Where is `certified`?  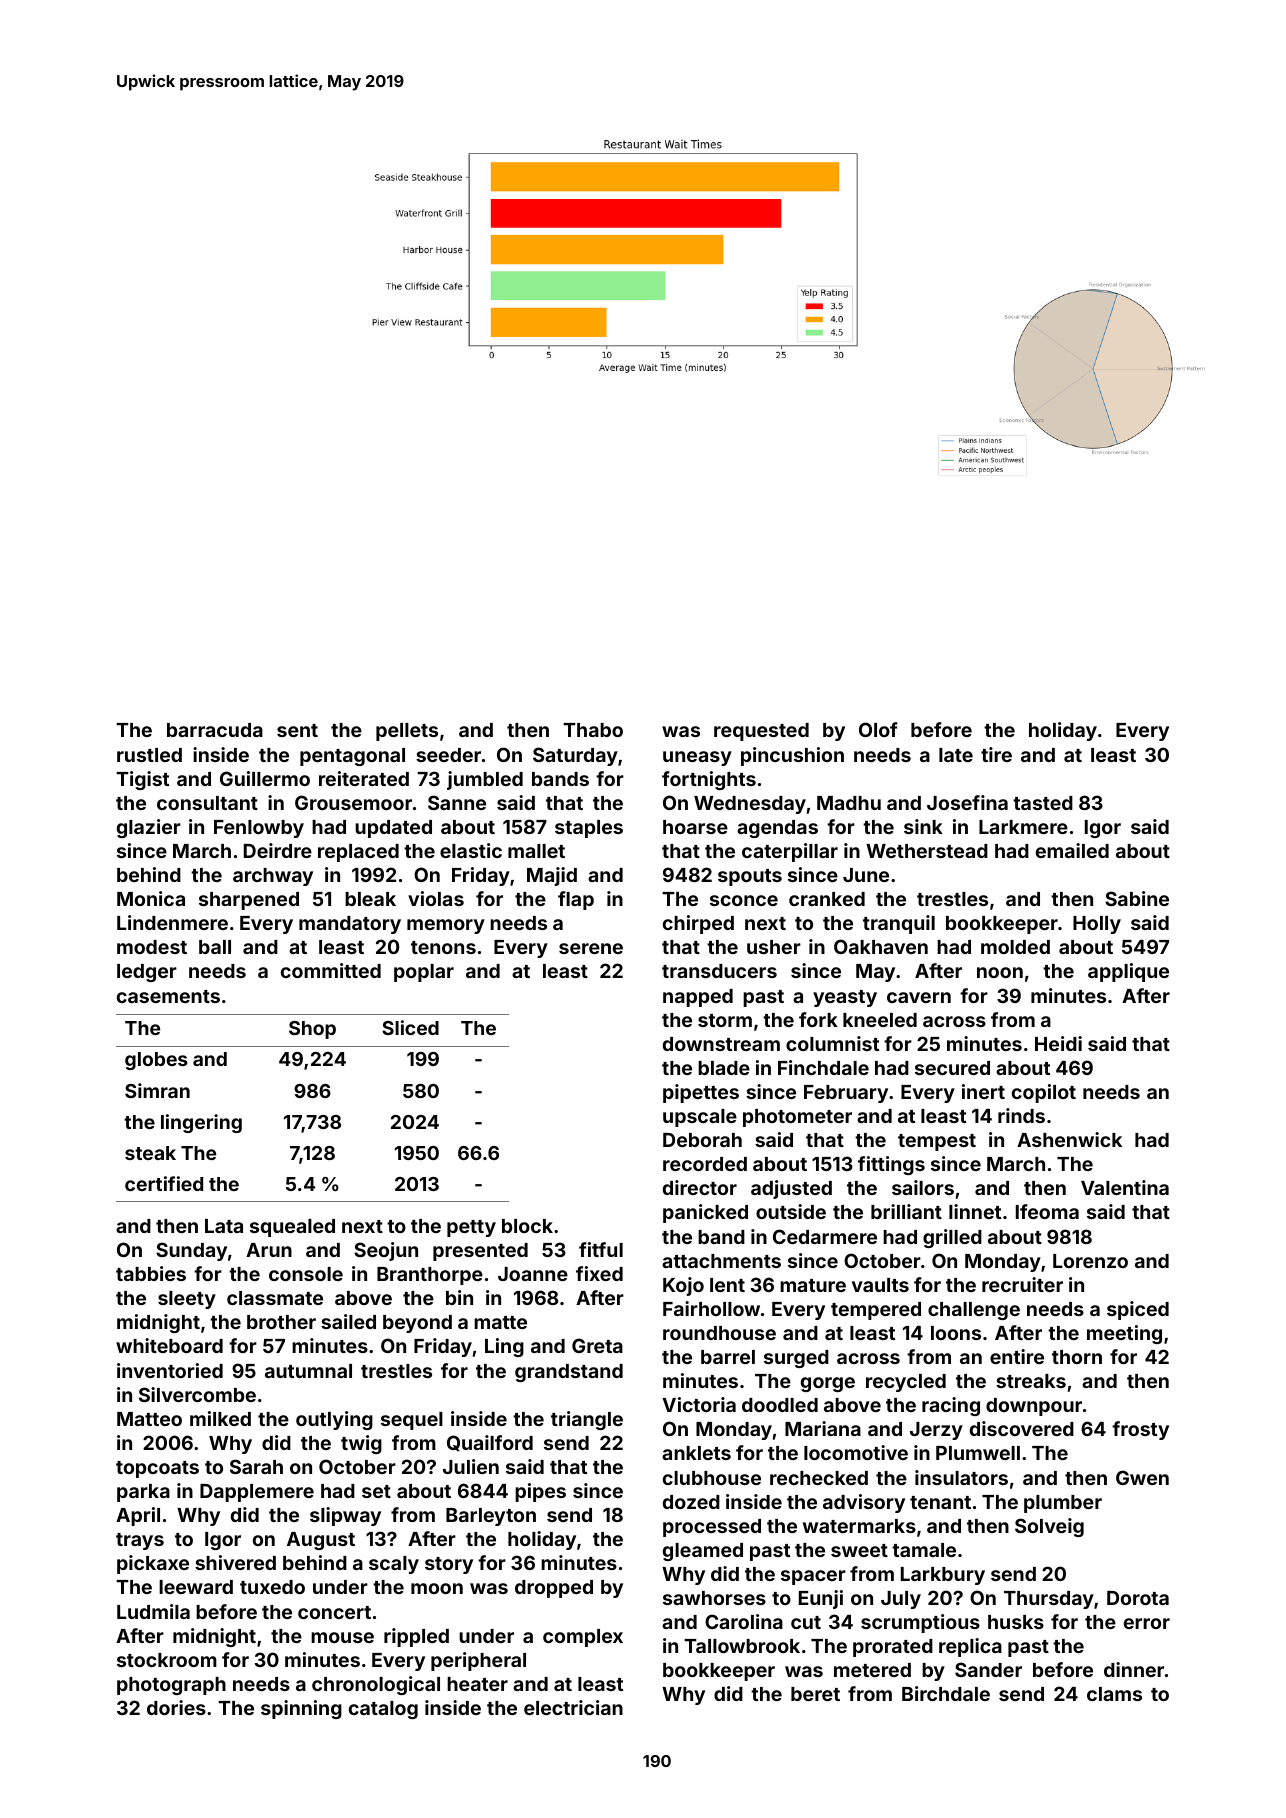 certified is located at coordinates (164, 1183).
